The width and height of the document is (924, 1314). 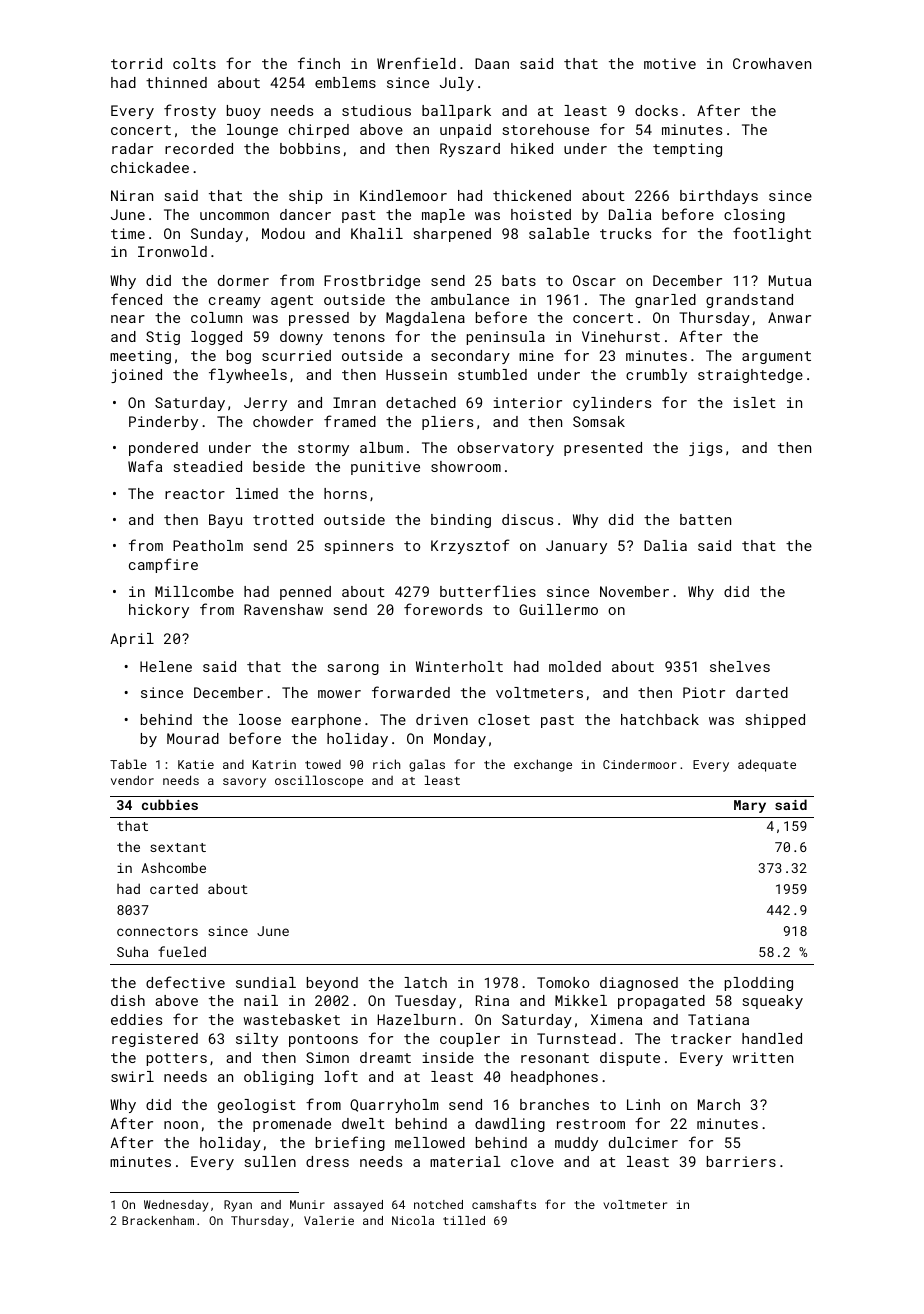 What do you see at coordinates (461, 521) in the document?
I see `binding` at bounding box center [461, 521].
